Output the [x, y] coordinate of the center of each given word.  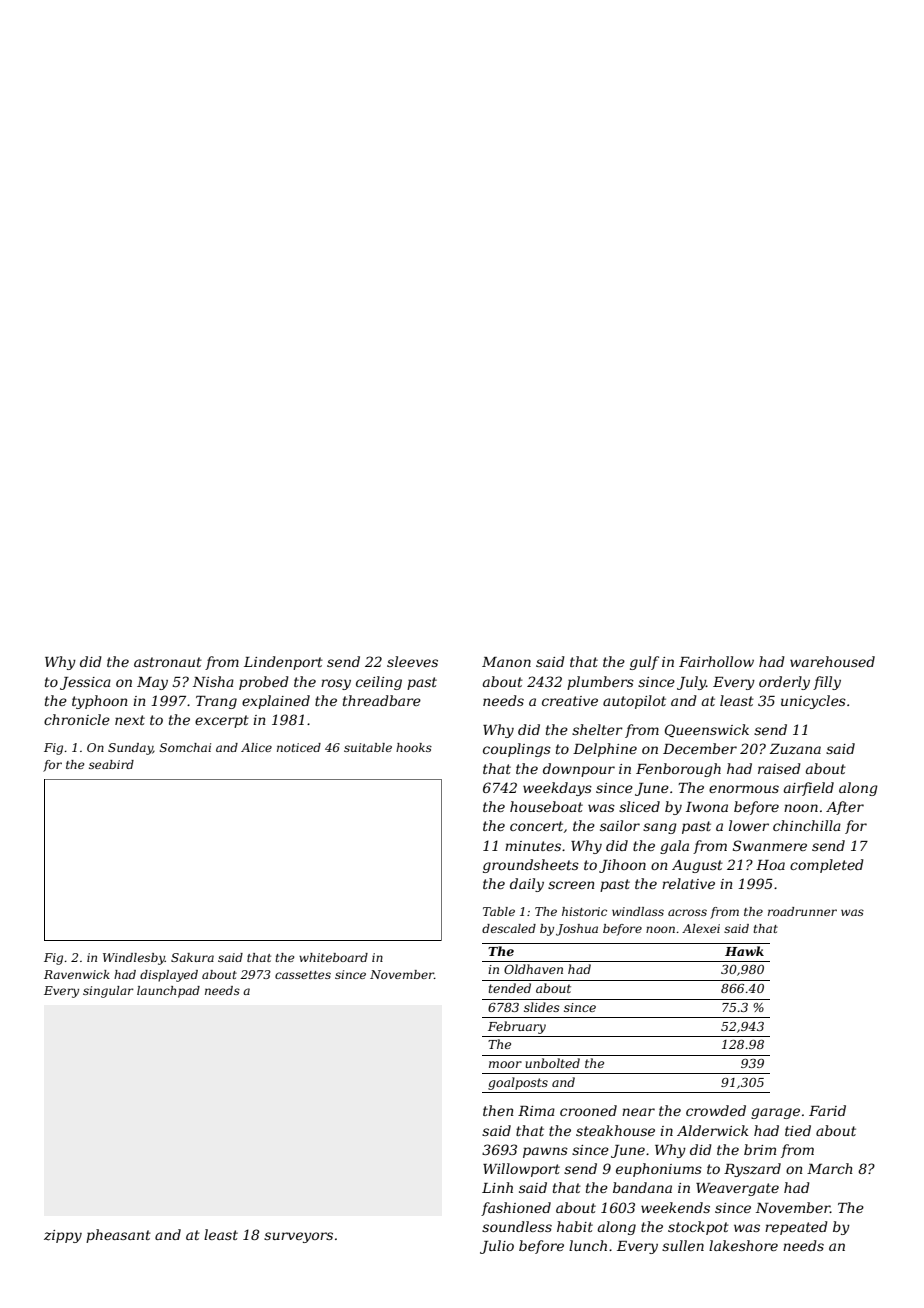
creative [570, 701]
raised [779, 768]
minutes [533, 846]
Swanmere [770, 845]
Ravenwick [77, 974]
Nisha [213, 681]
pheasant [118, 1236]
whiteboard [333, 957]
